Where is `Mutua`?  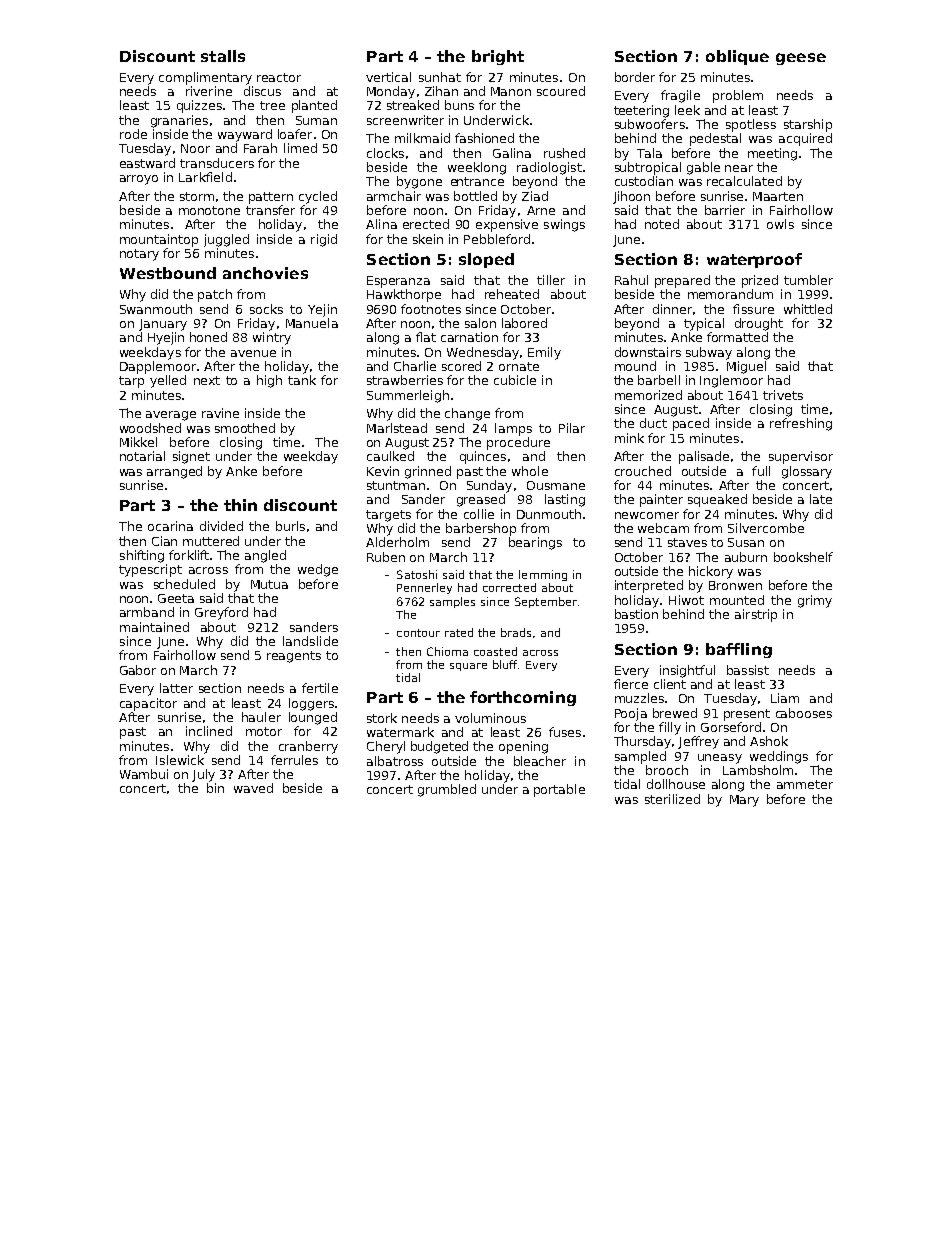
Mutua is located at coordinates (269, 584).
